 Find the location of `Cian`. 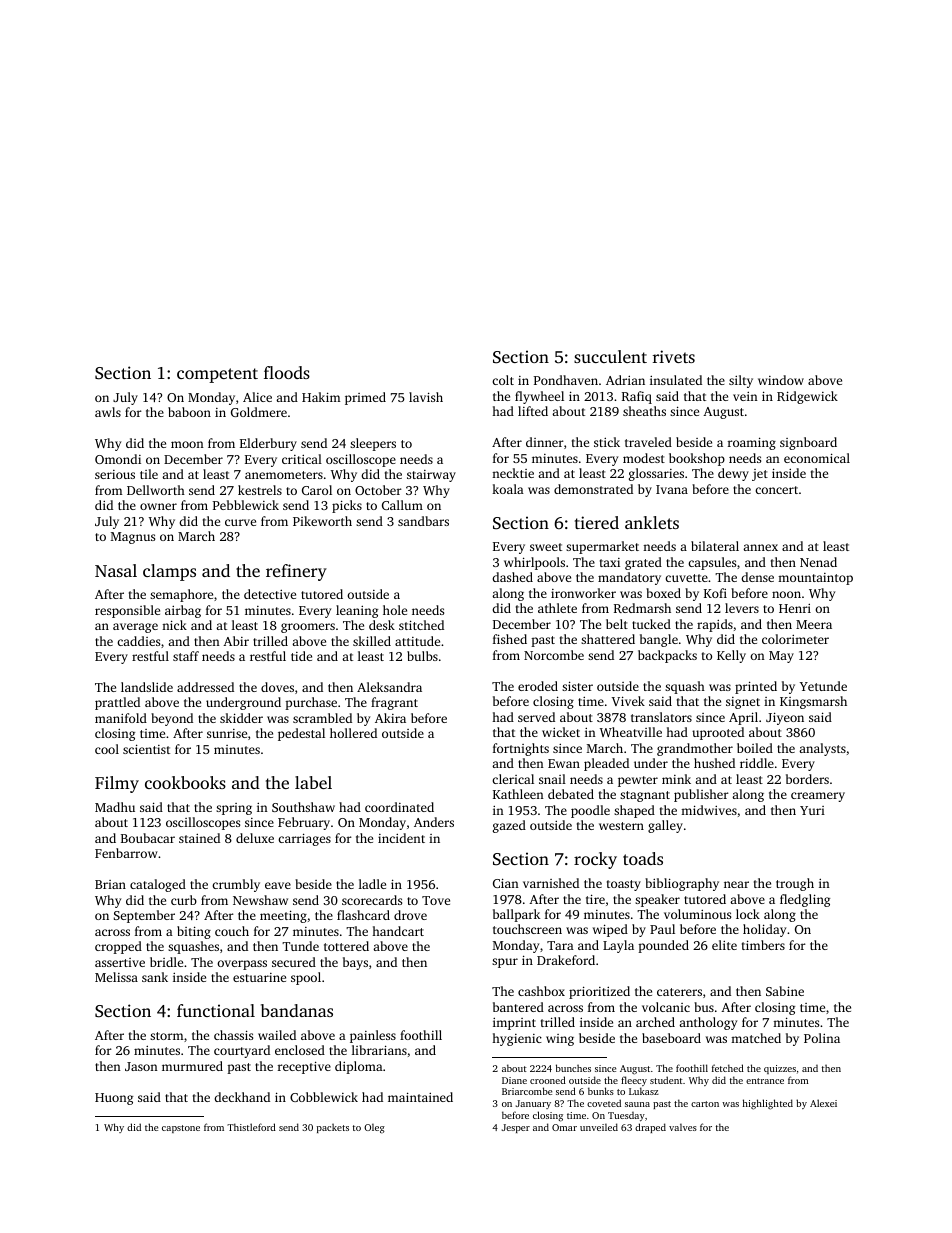

Cian is located at coordinates (506, 883).
